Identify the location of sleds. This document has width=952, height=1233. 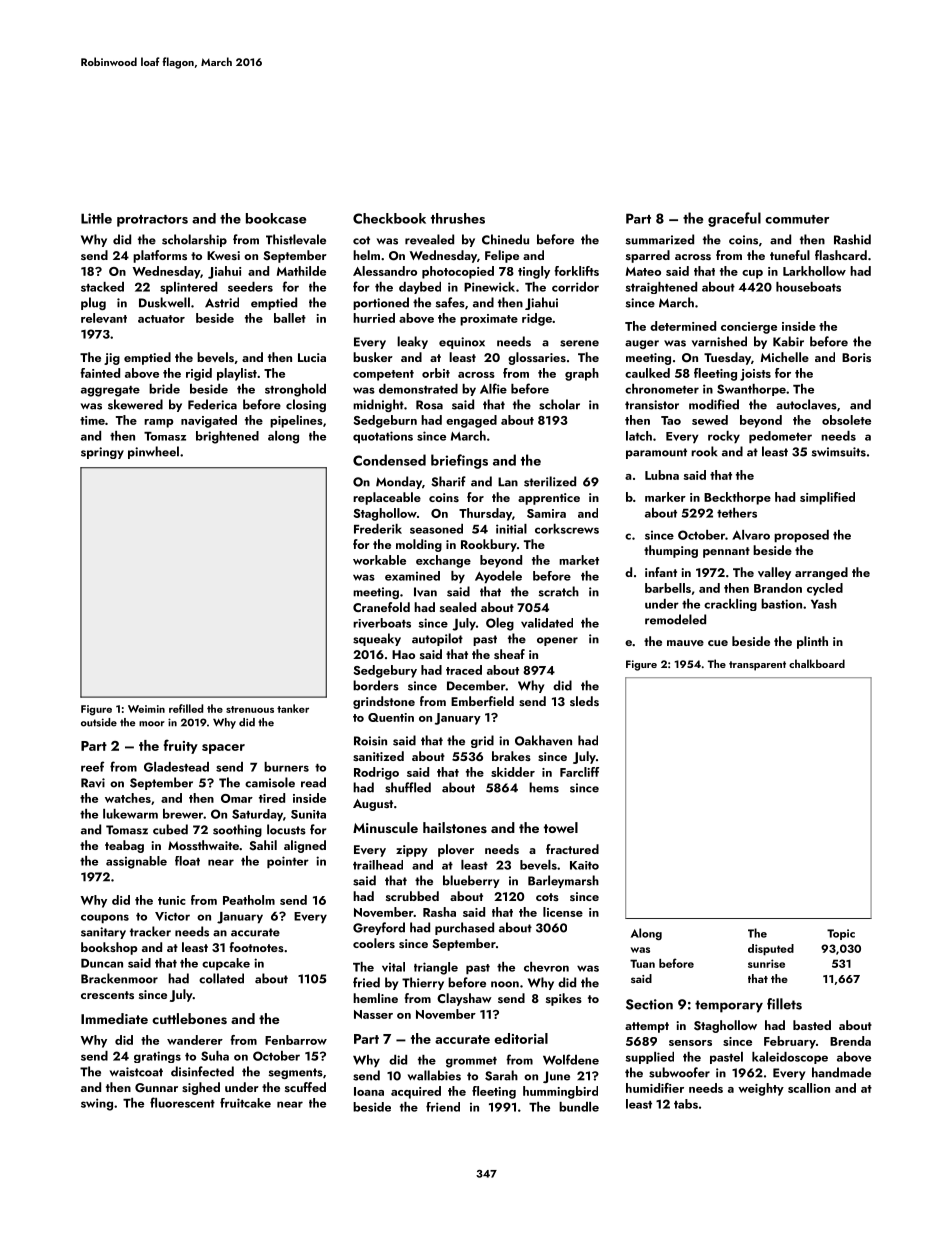
(584, 701).
